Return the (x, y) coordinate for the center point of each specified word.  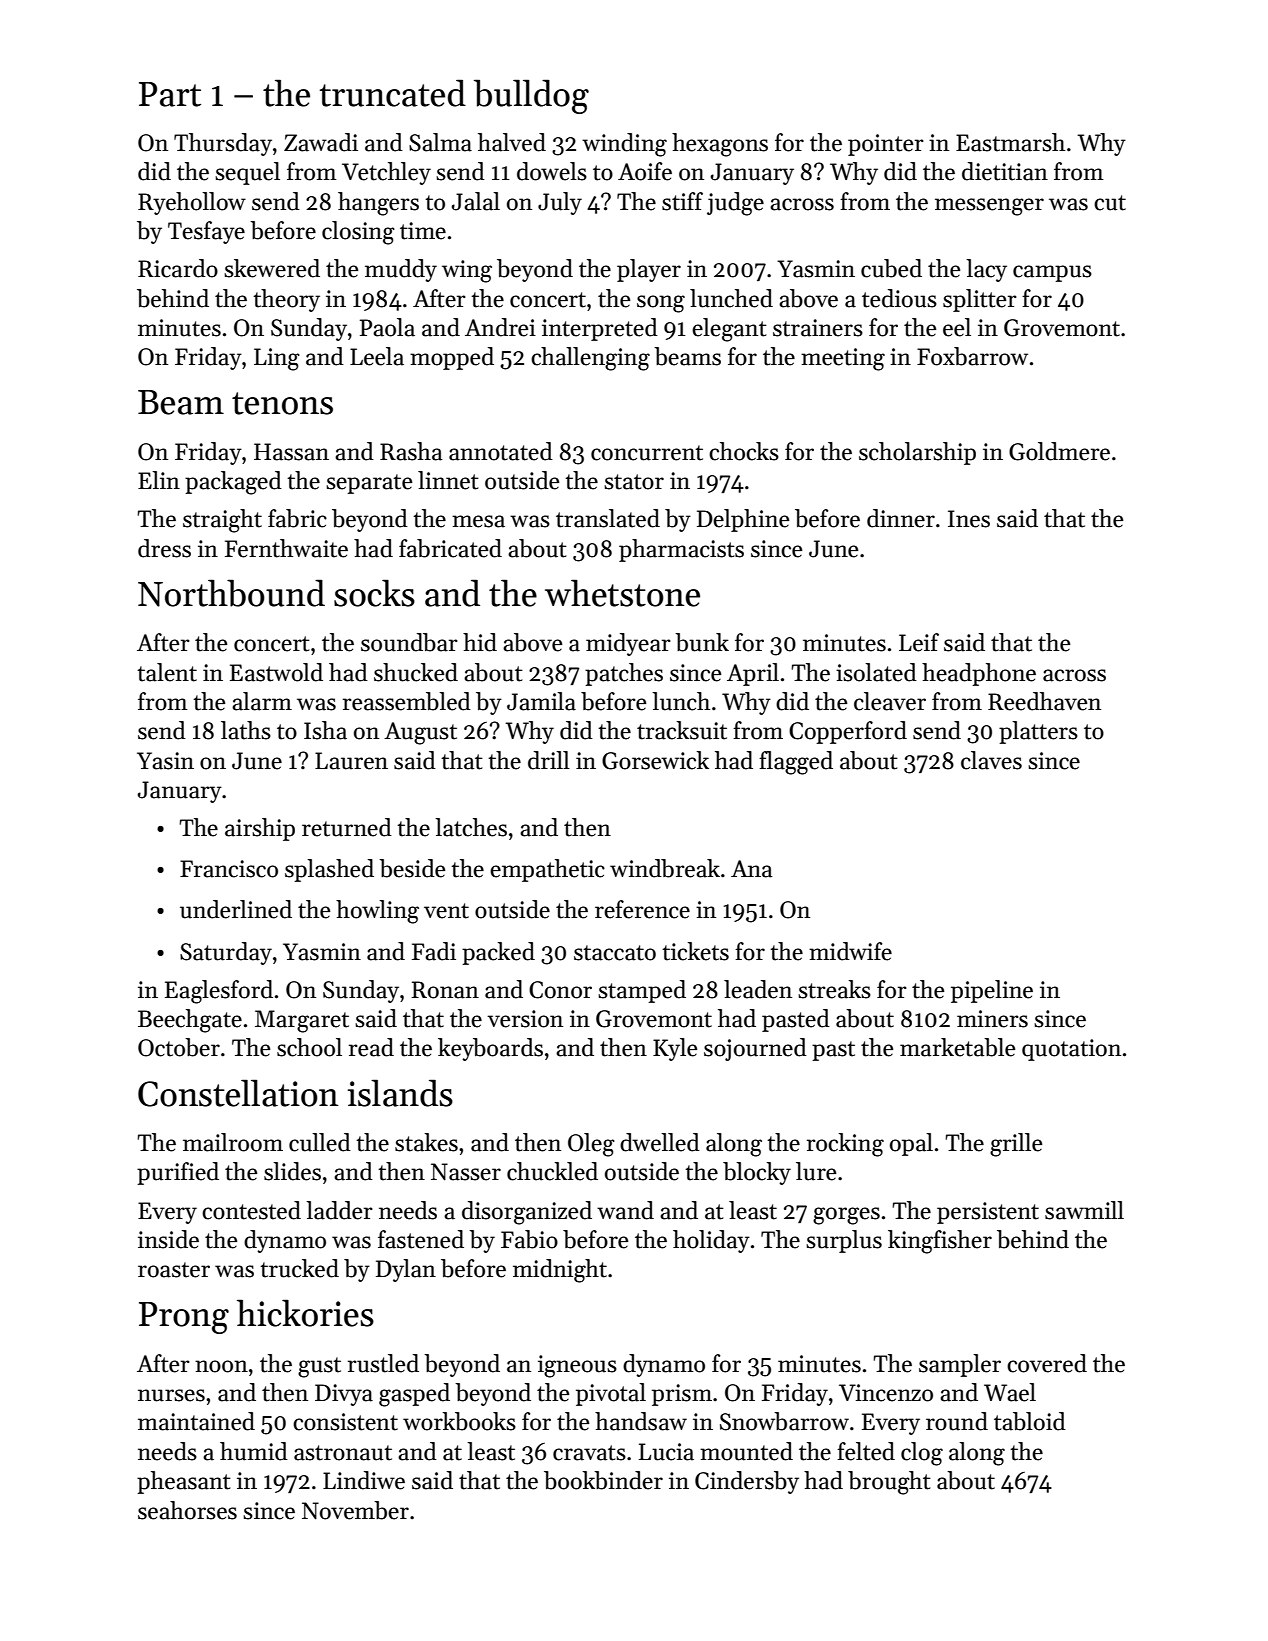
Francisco (229, 869)
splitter (980, 300)
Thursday (223, 144)
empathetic (547, 870)
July (560, 203)
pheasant (184, 1482)
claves (991, 760)
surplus (844, 1241)
